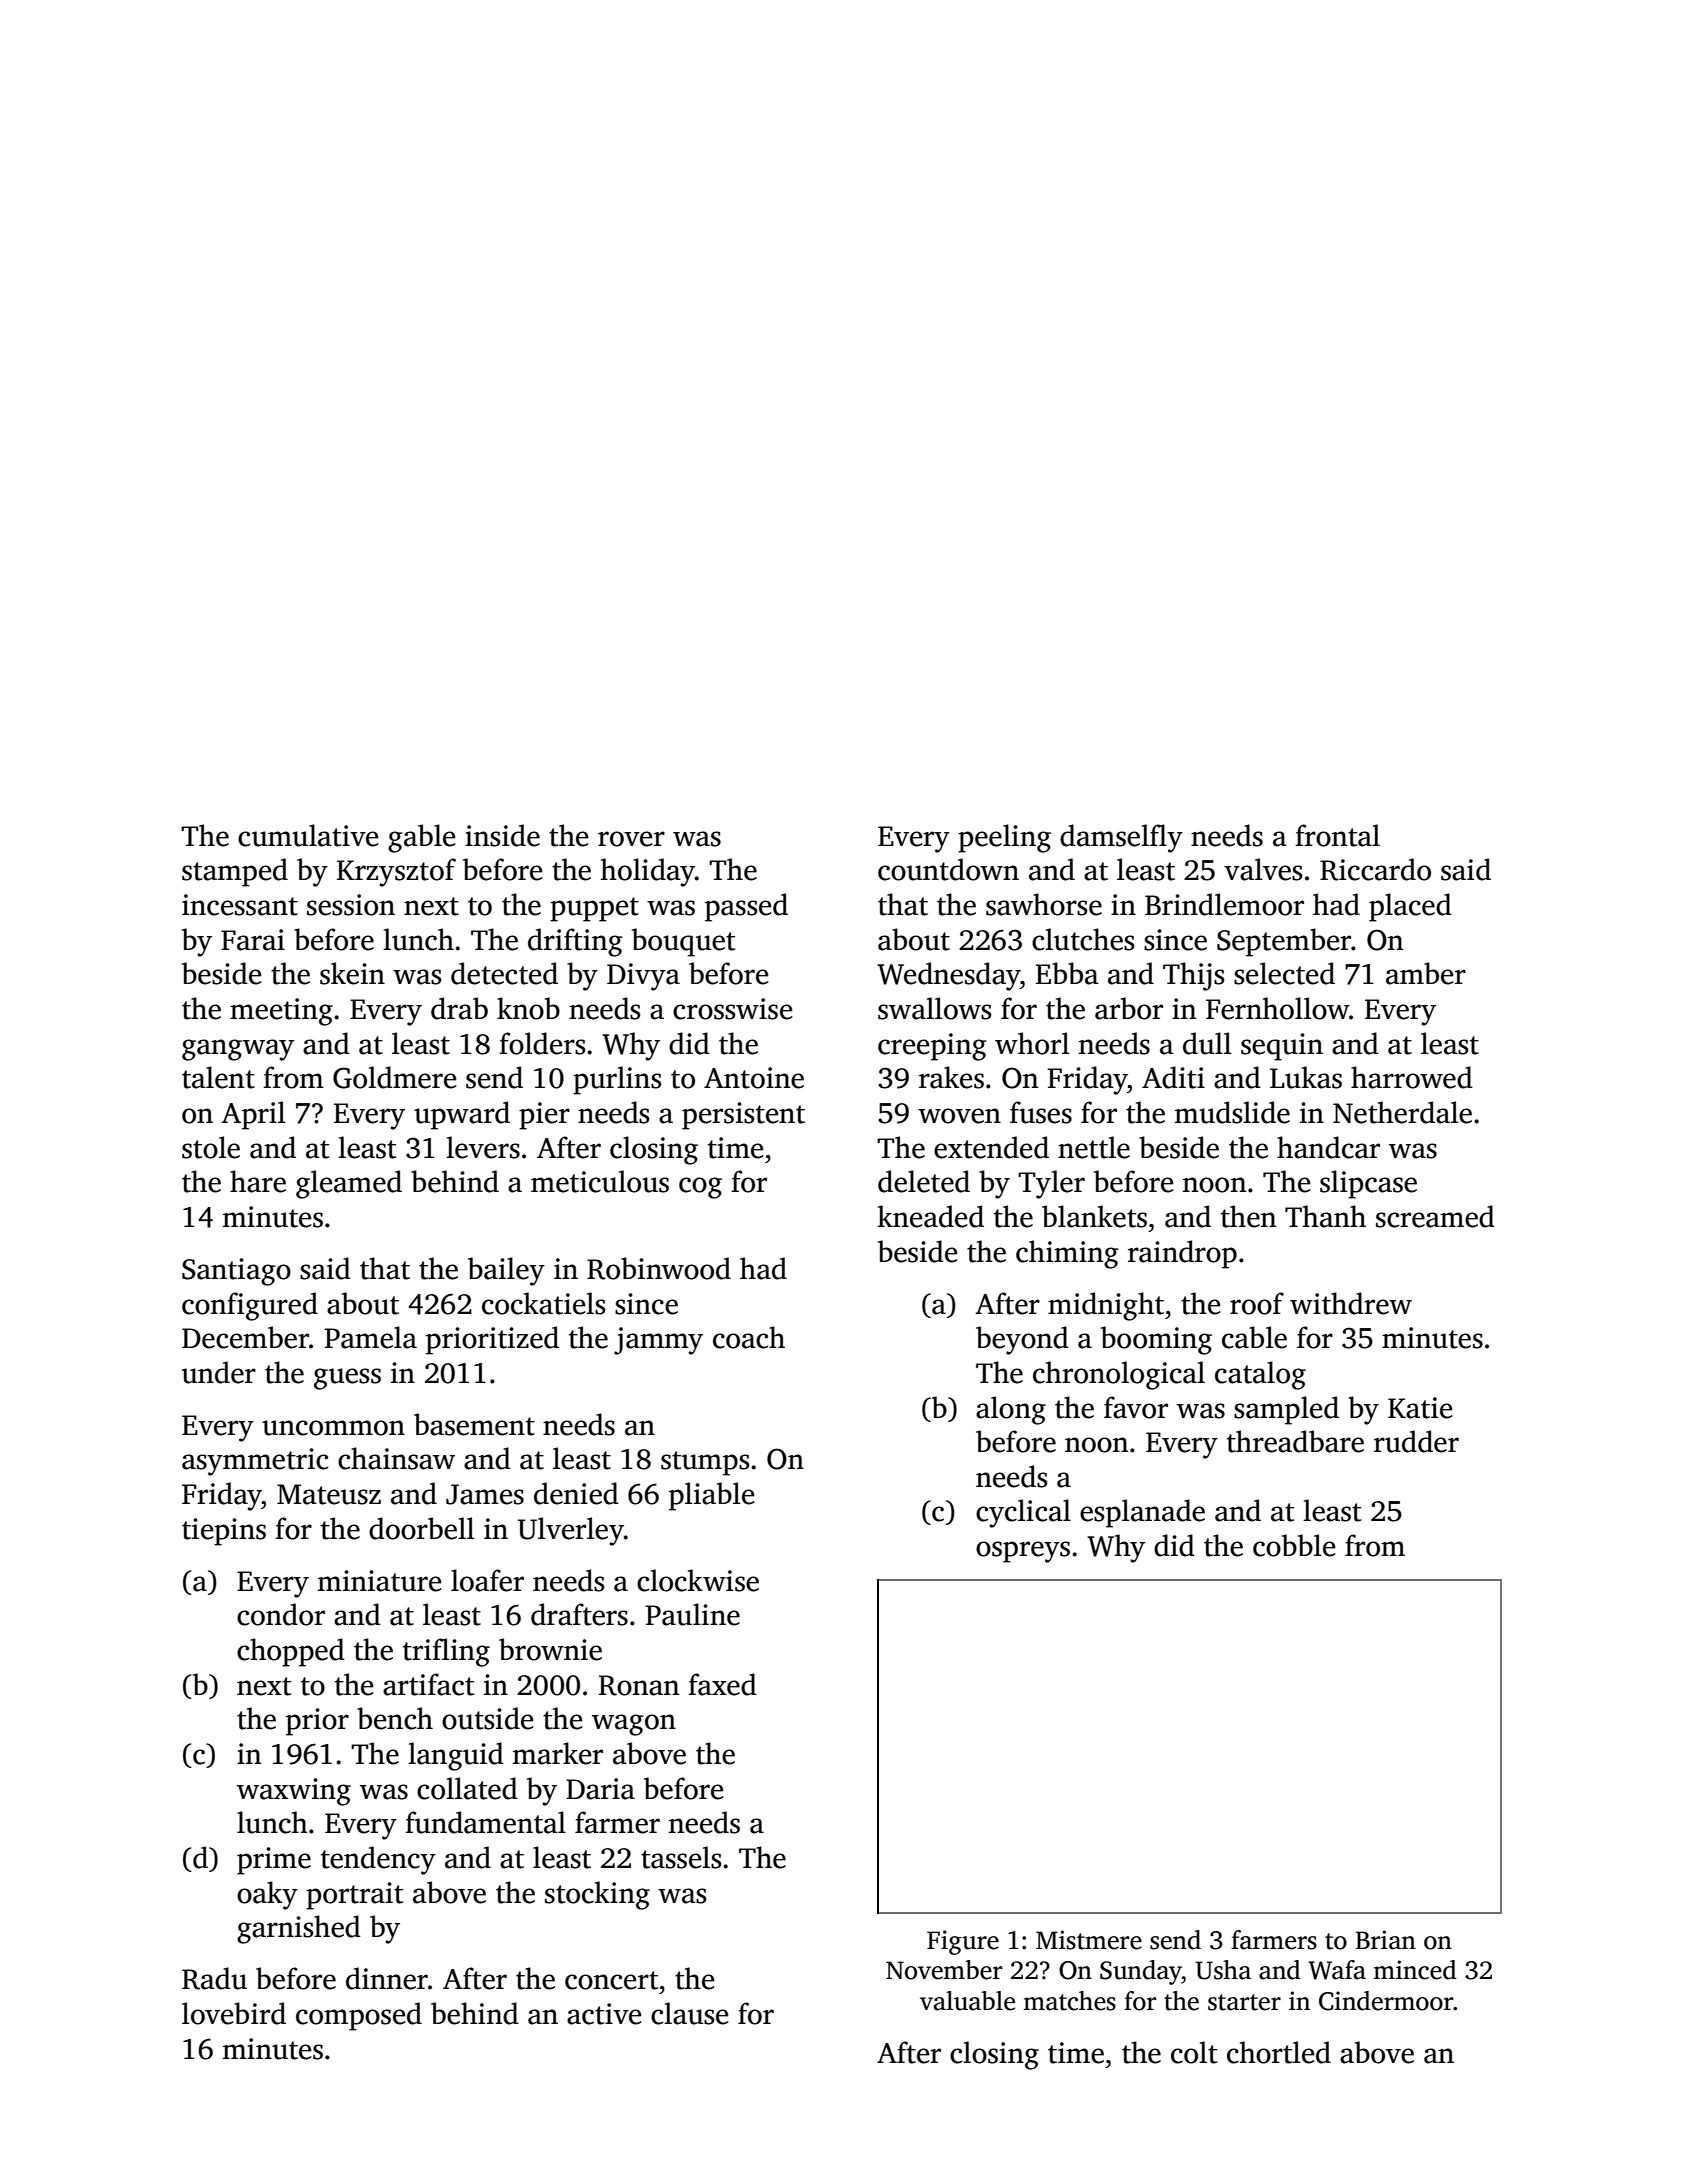  Describe the element at coordinates (396, 872) in the image. I see `Krzysztof` at that location.
